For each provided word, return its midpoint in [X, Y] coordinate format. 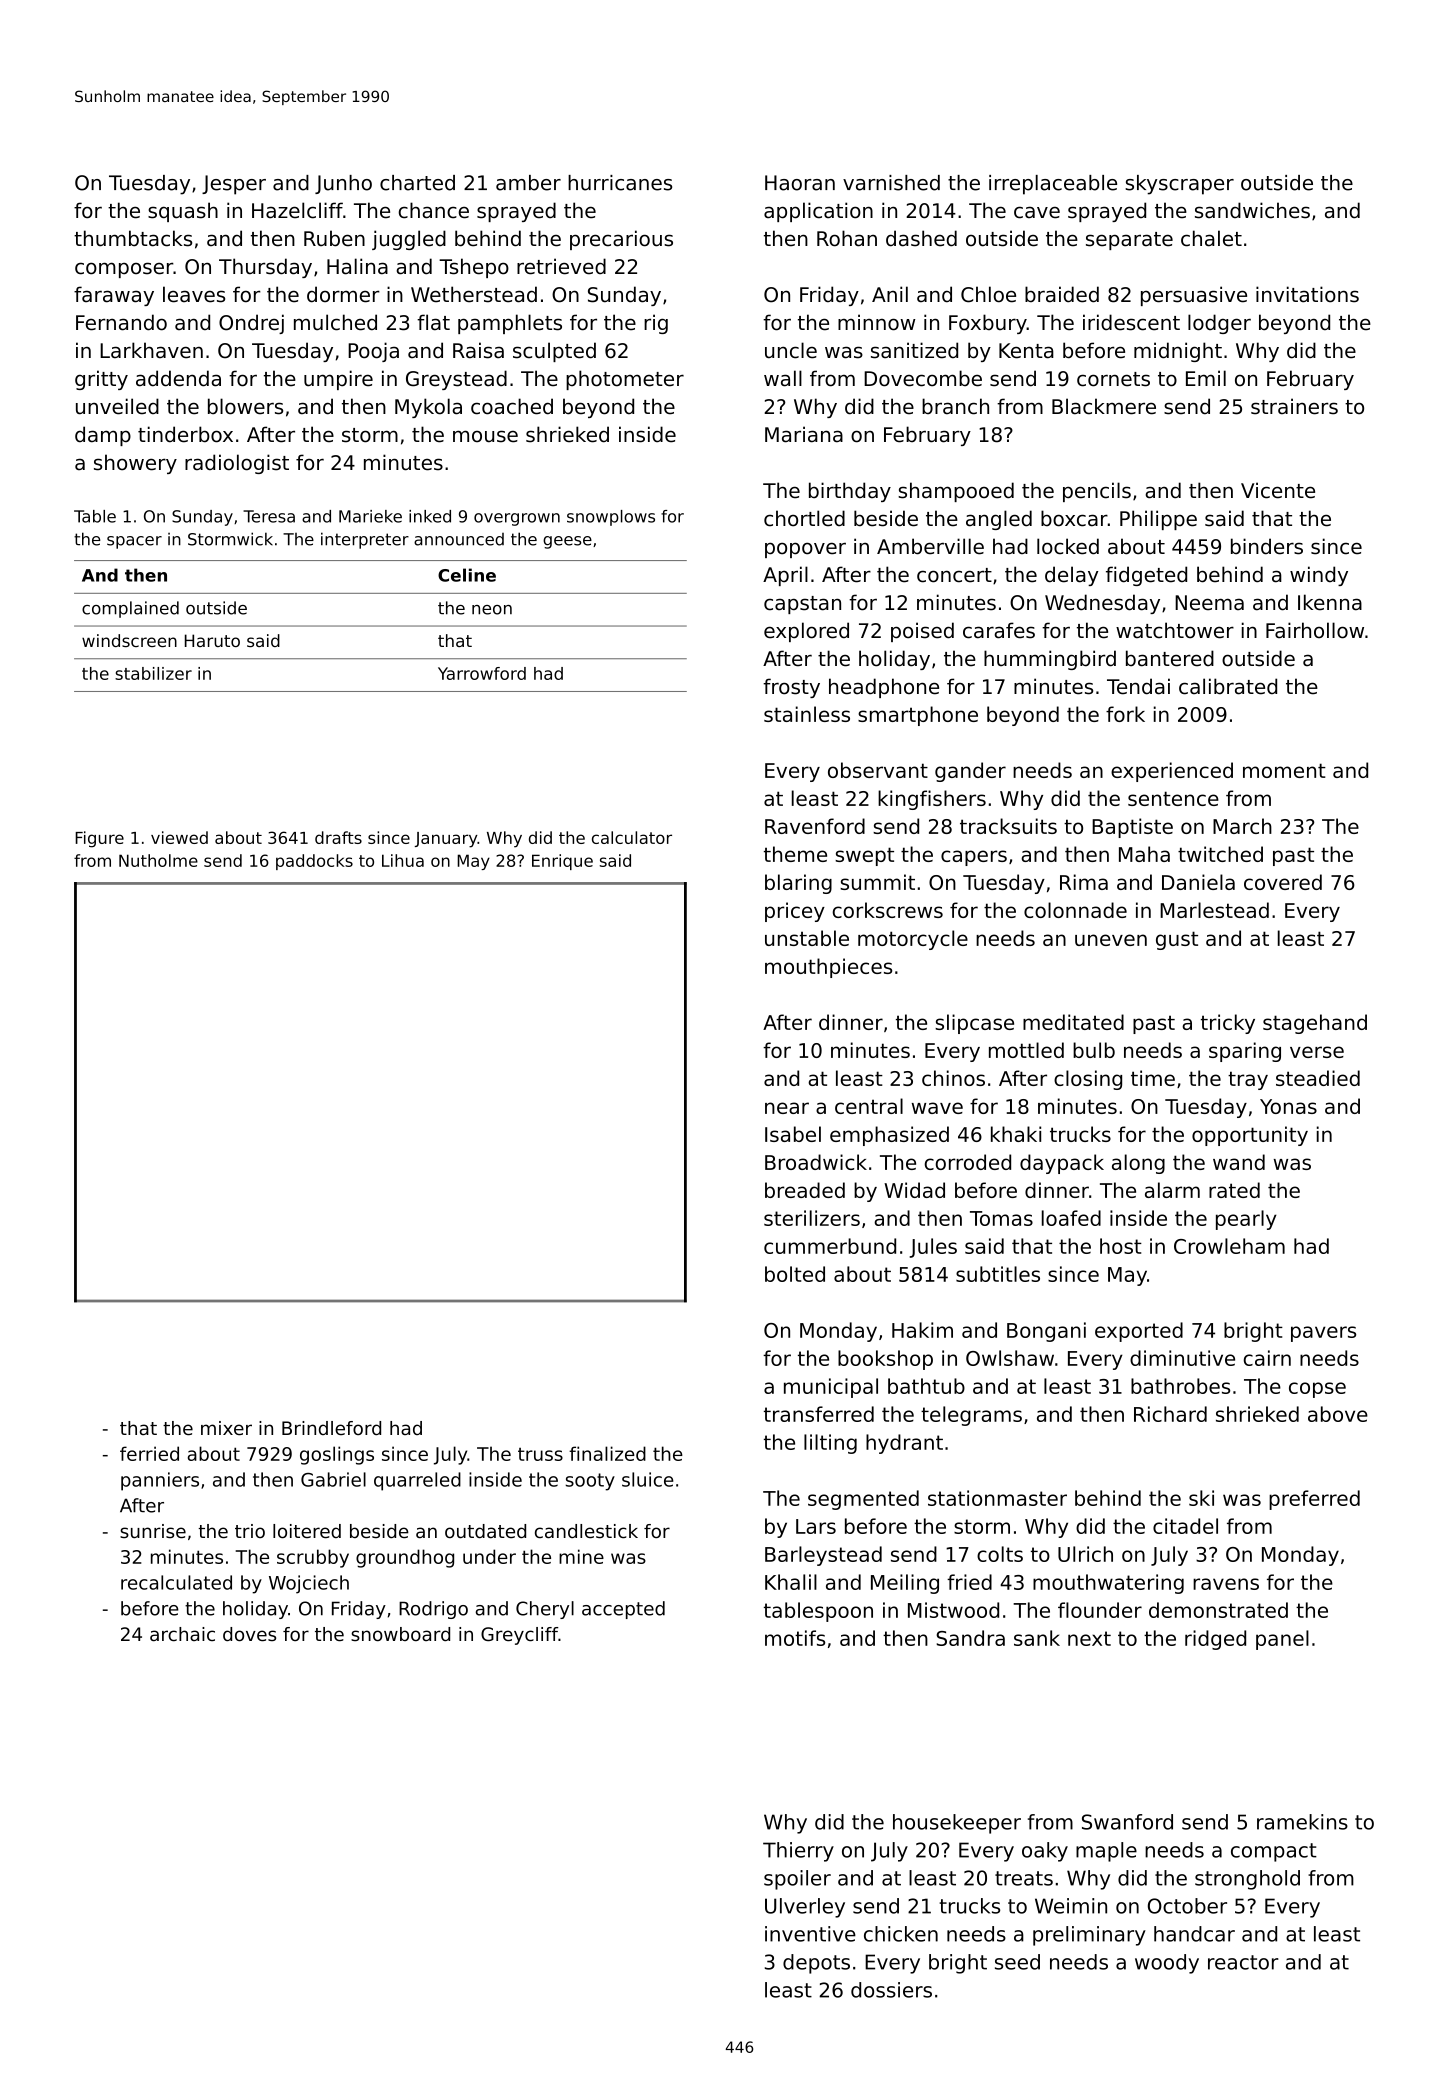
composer [124, 270]
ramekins [1302, 1822]
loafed [1071, 1218]
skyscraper [1179, 185]
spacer [134, 542]
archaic [182, 1634]
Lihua [403, 860]
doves [249, 1634]
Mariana [804, 434]
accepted [623, 1610]
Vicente [1278, 490]
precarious [621, 240]
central [869, 1106]
